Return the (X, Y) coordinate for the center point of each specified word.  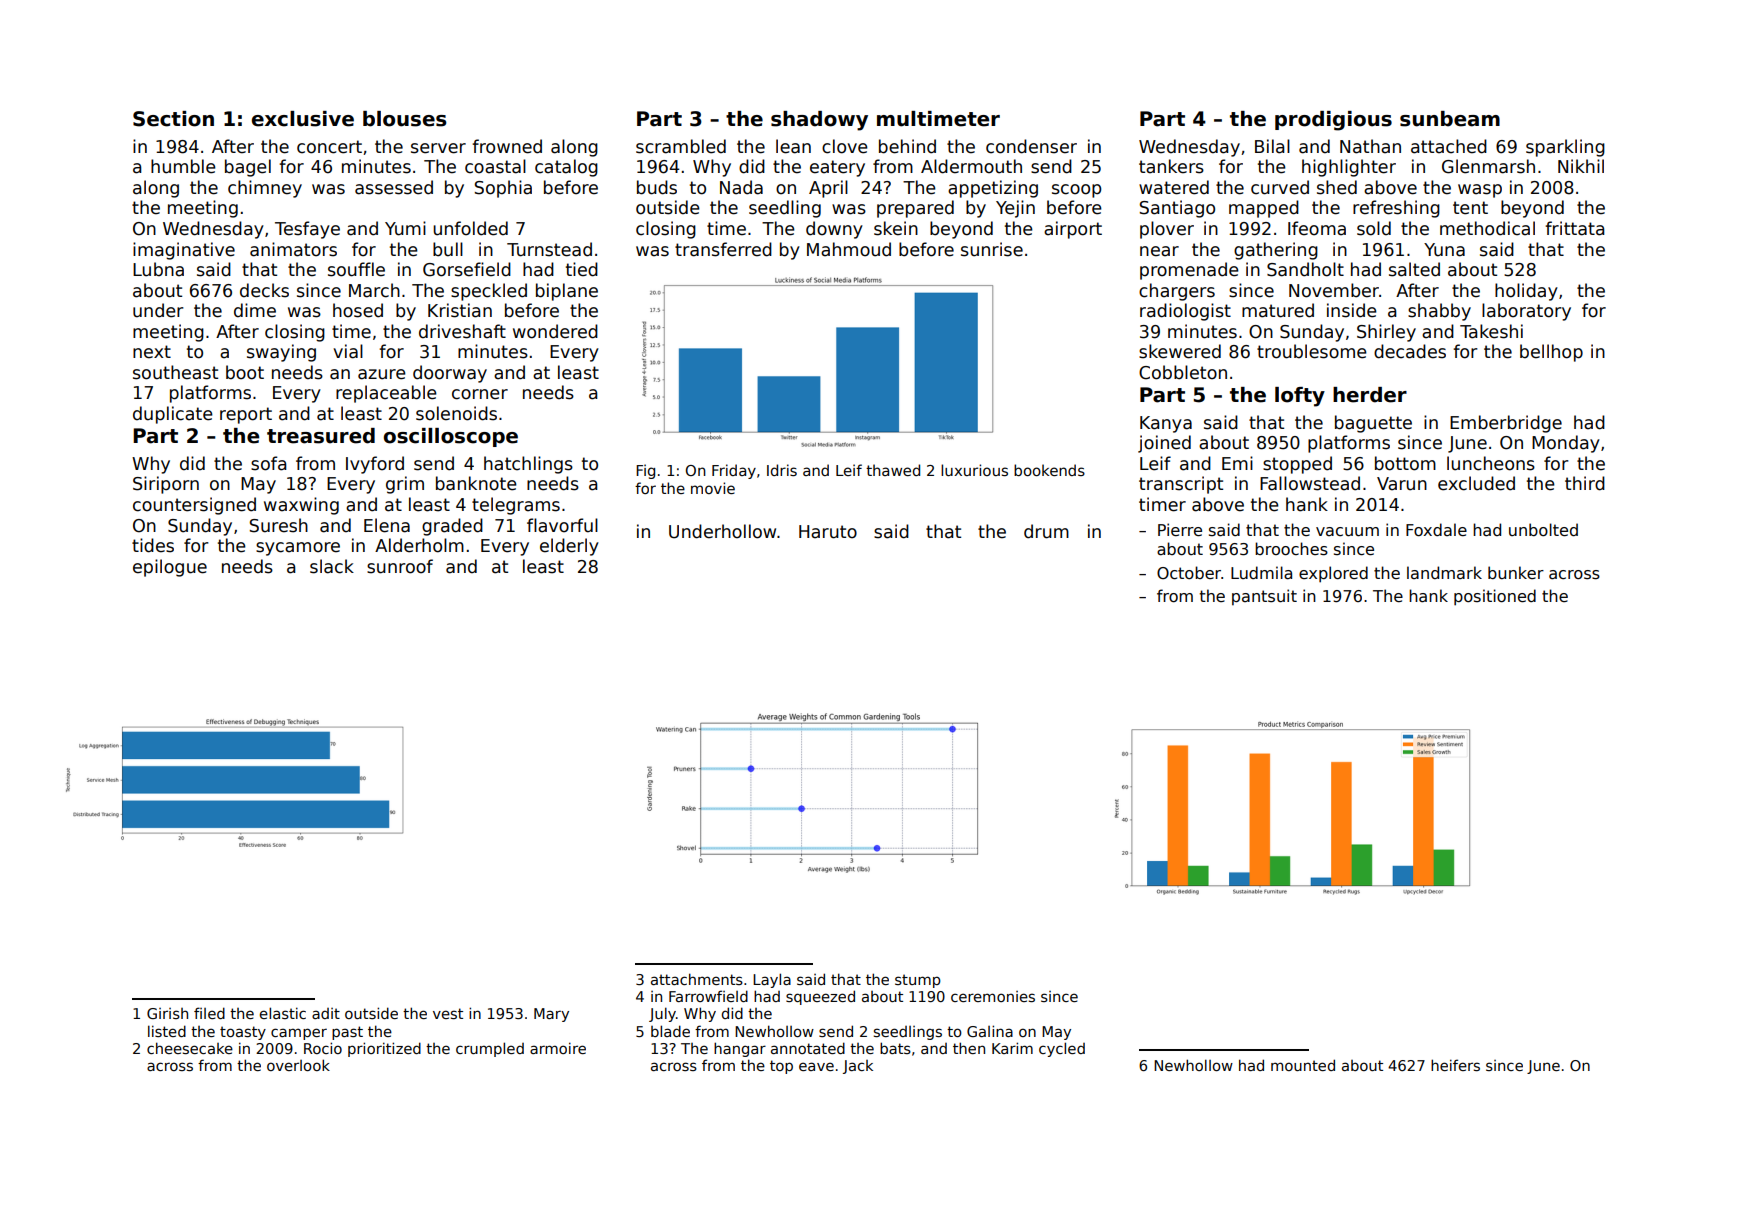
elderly (569, 547)
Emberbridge (1506, 424)
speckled (489, 292)
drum (1046, 531)
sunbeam (1450, 119)
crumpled (490, 1049)
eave (816, 1066)
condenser (1031, 146)
